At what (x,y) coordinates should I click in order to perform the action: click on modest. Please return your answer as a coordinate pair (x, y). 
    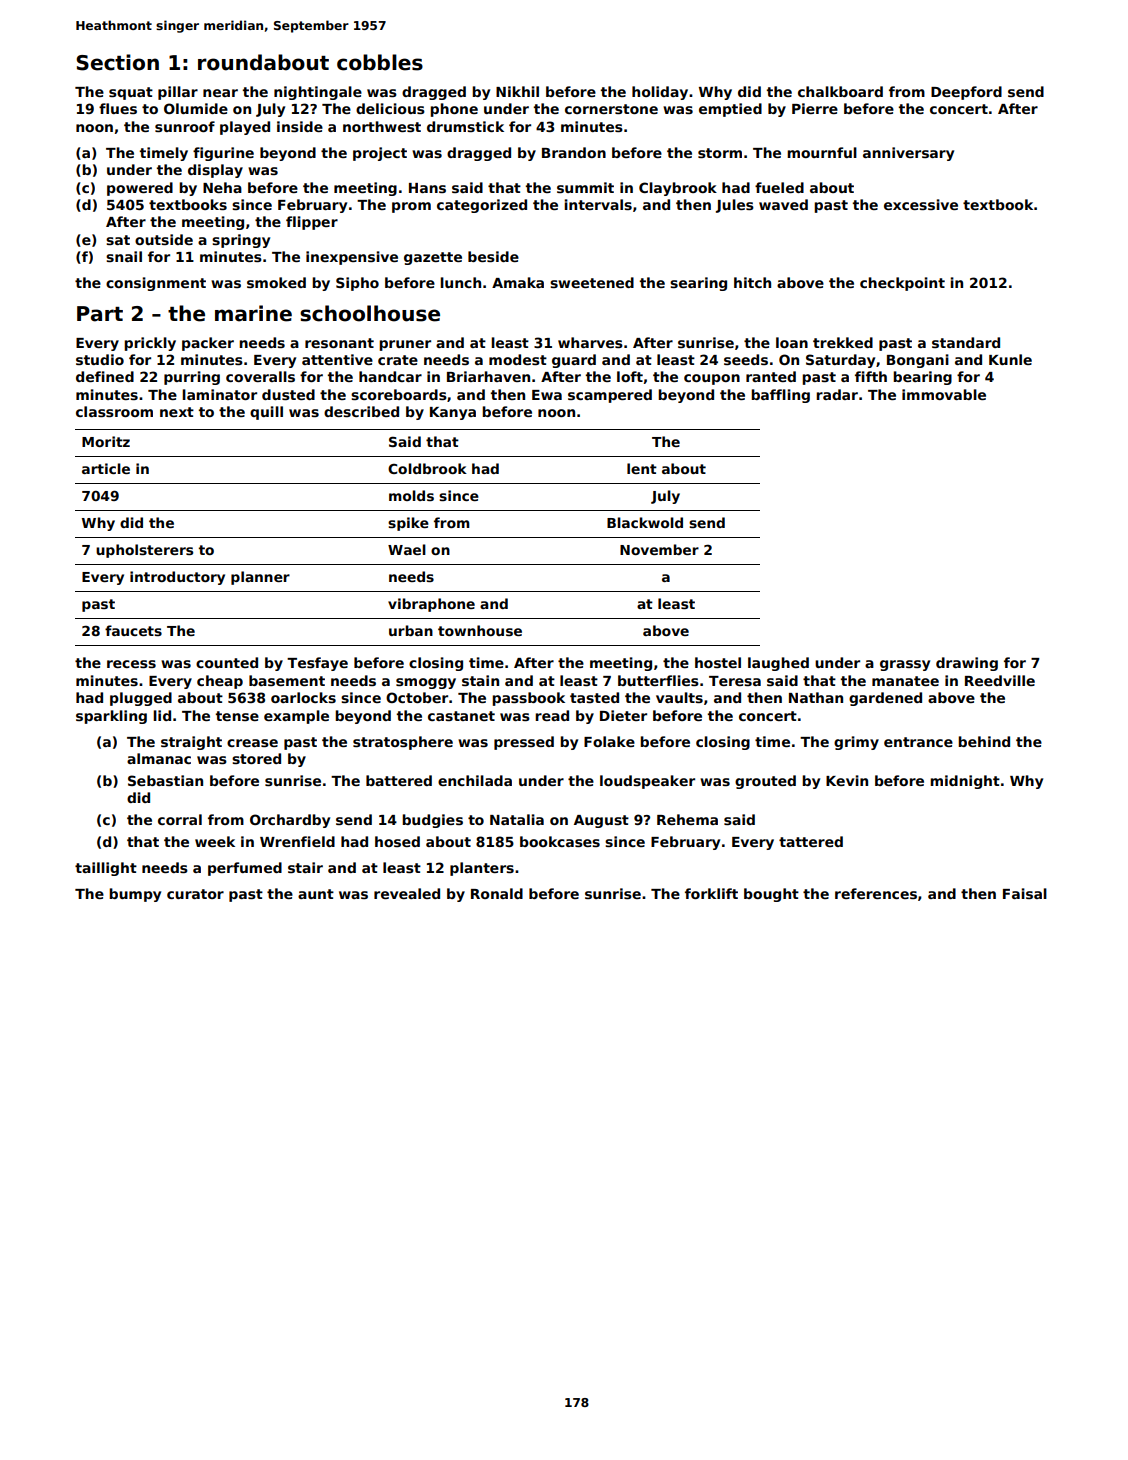
    Looking at the image, I should click on (518, 359).
